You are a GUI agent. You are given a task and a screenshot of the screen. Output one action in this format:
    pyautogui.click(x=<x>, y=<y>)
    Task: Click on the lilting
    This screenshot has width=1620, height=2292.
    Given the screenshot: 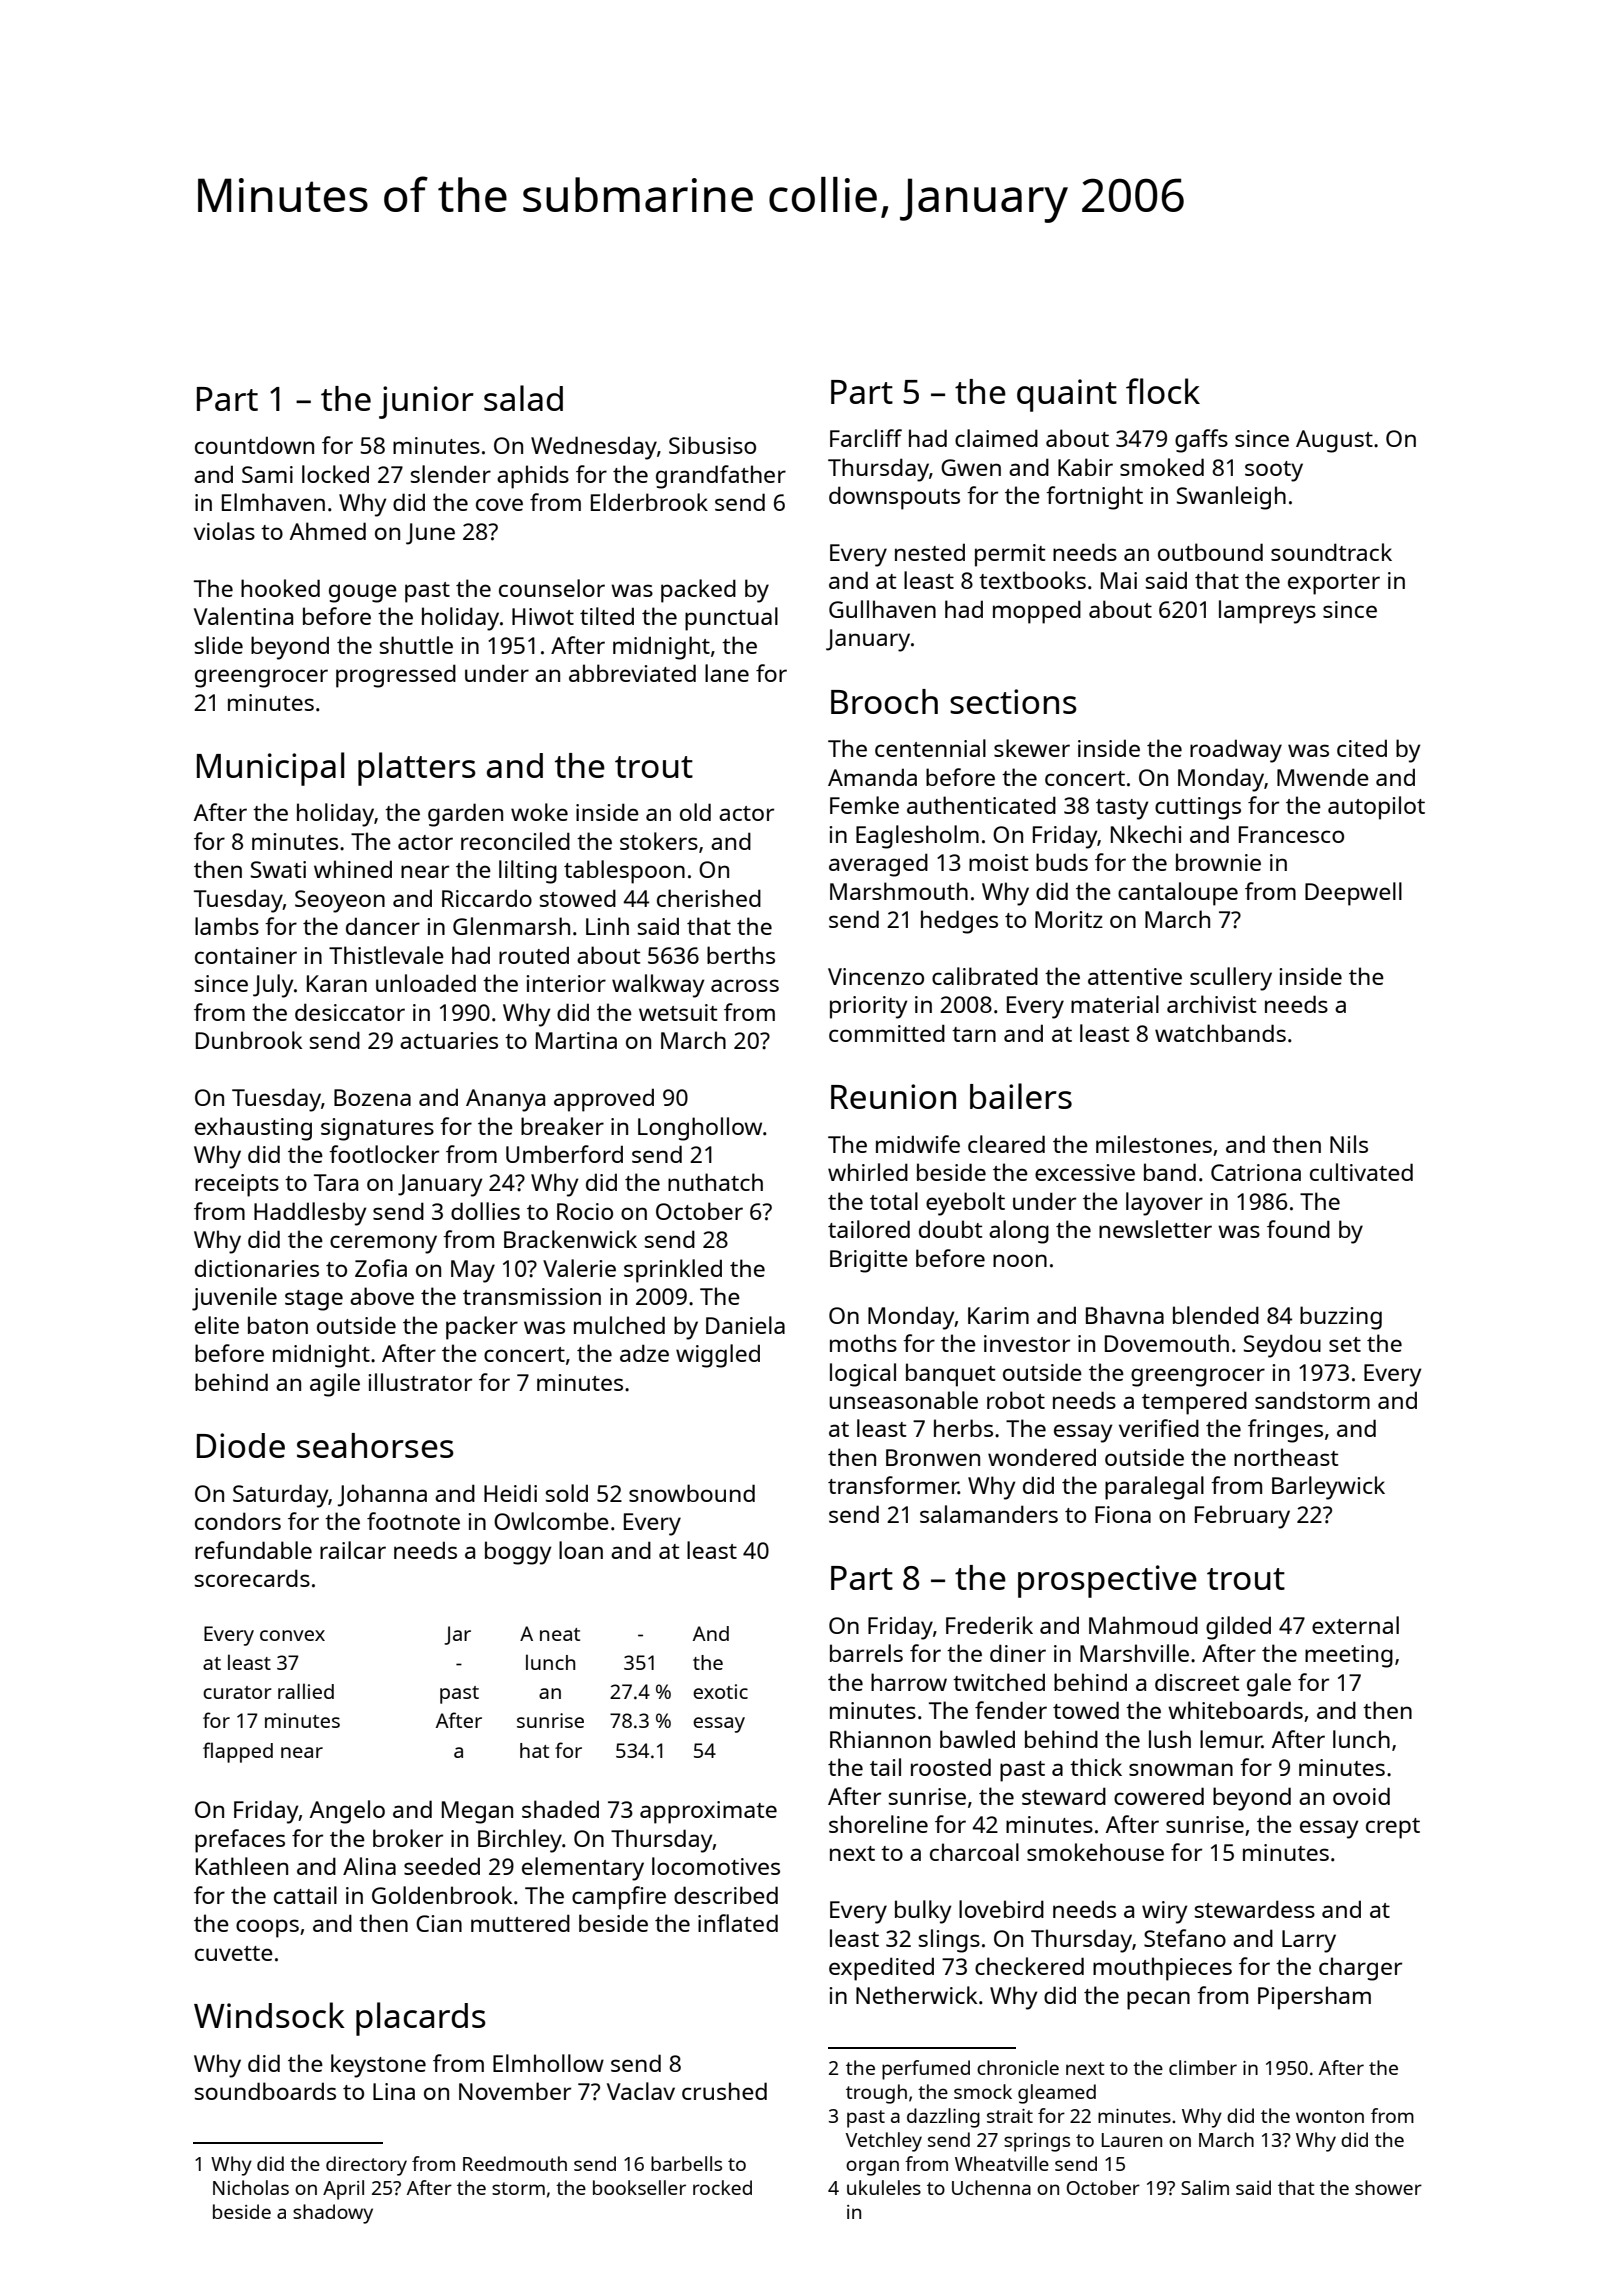 What is the action you would take?
    pyautogui.click(x=528, y=872)
